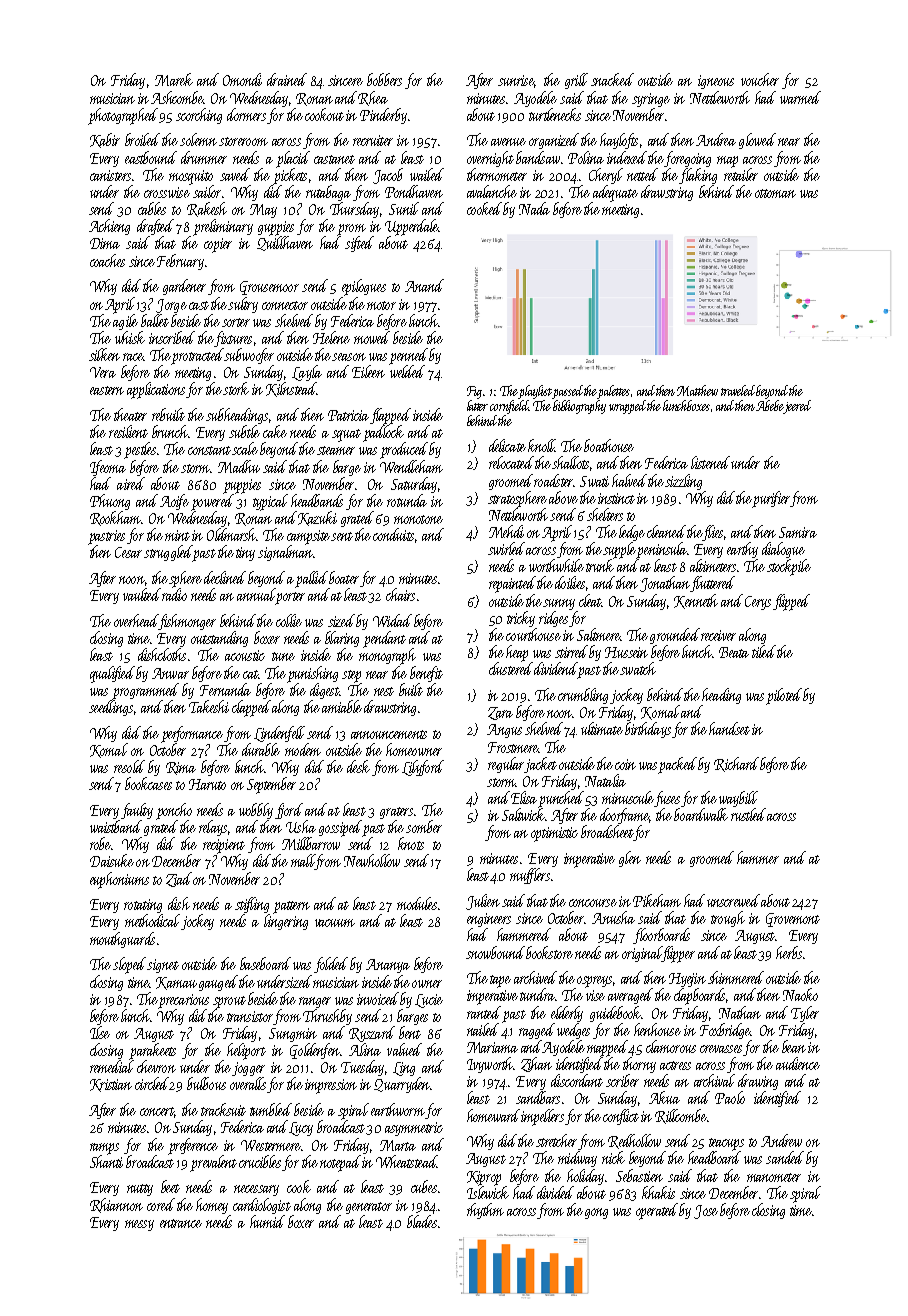  I want to click on Alina, so click(365, 1049).
